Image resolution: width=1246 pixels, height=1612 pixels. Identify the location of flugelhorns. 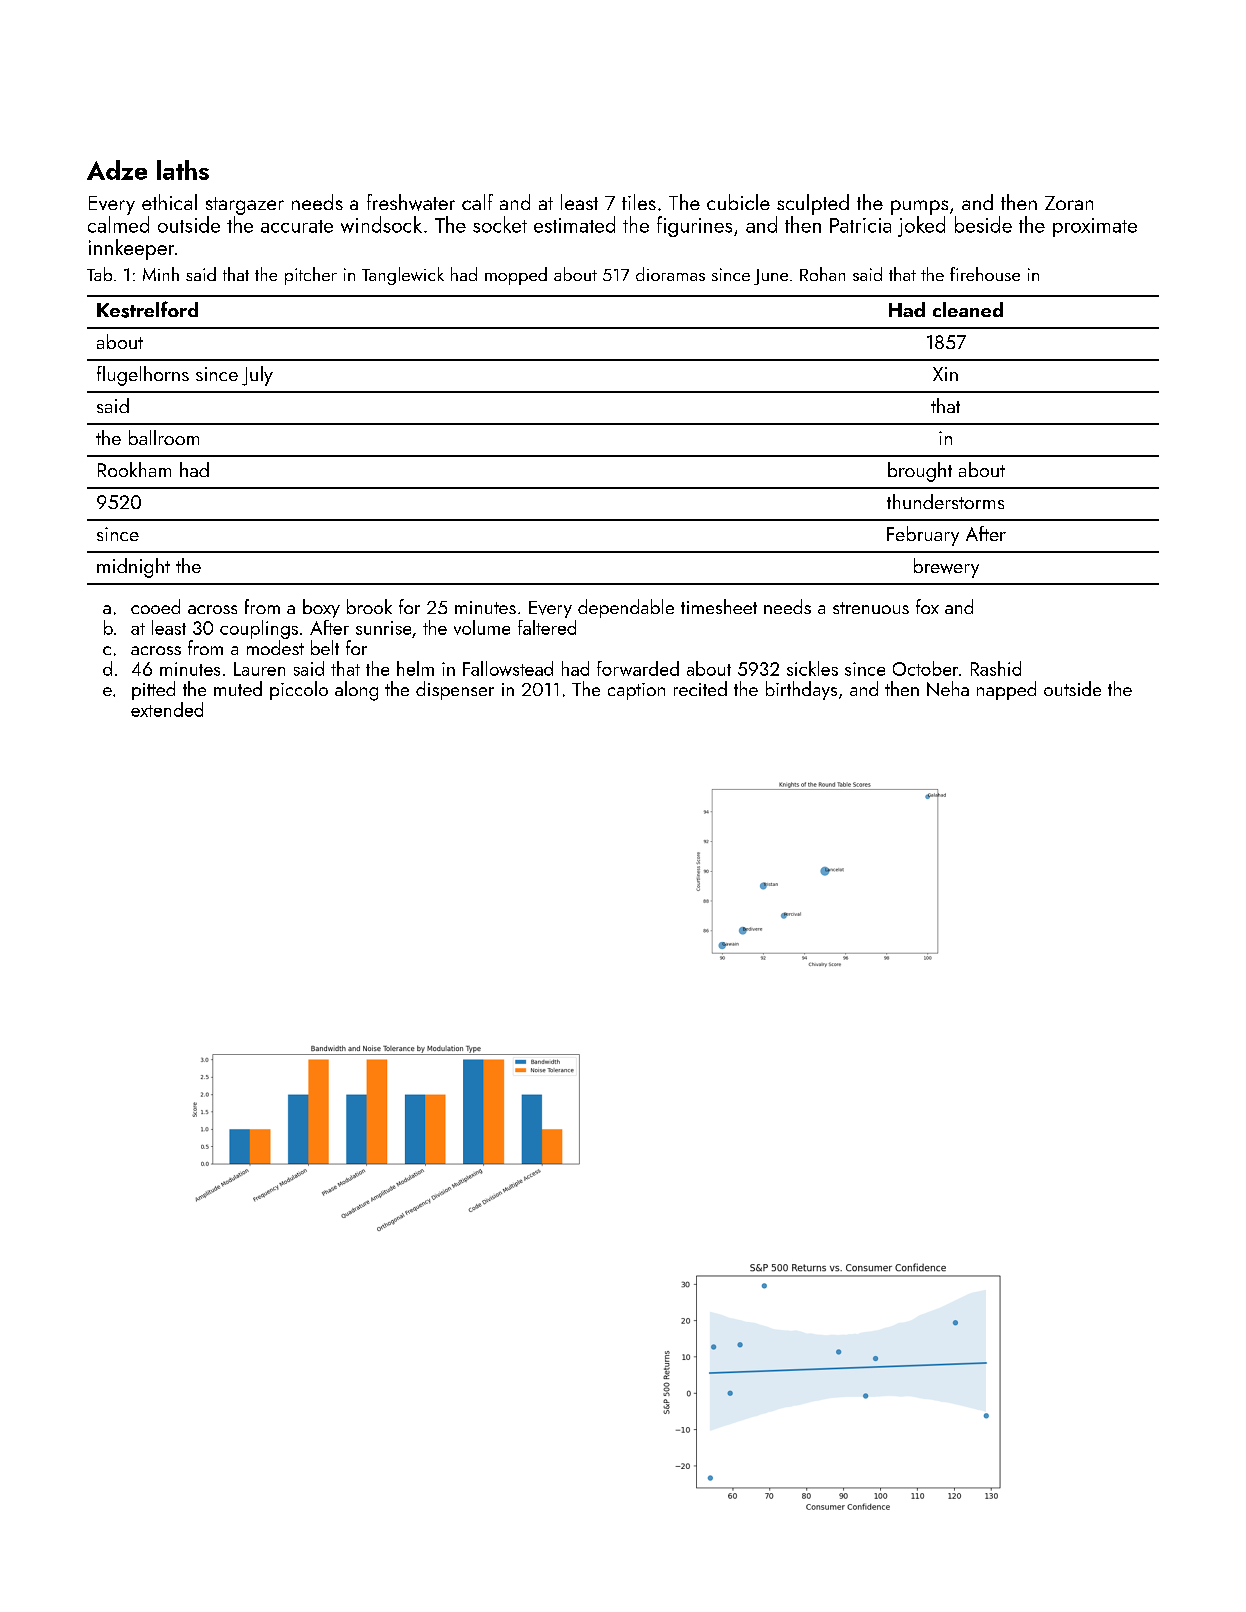
(143, 376).
